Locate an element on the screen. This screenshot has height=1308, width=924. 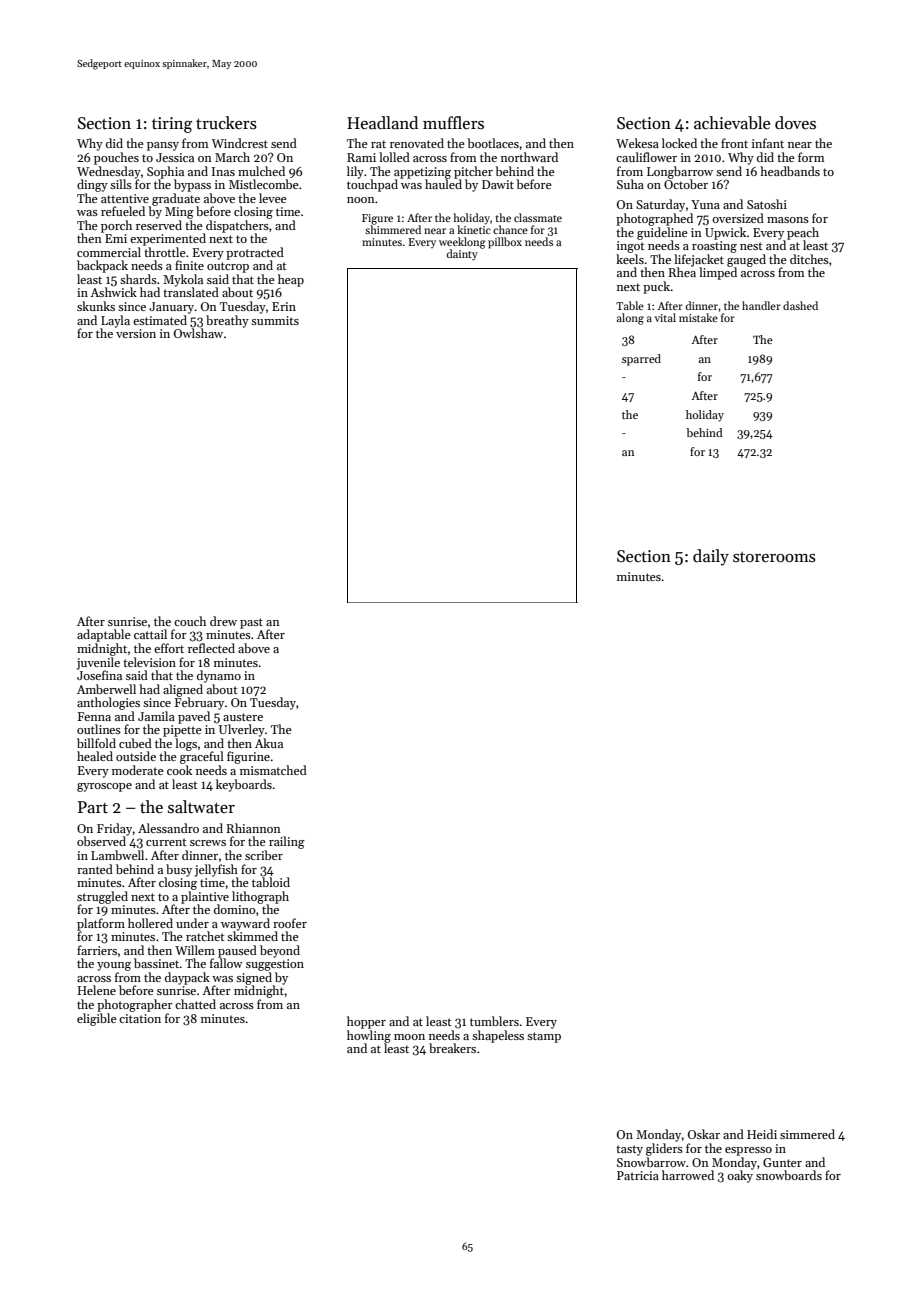
Akua is located at coordinates (269, 743).
